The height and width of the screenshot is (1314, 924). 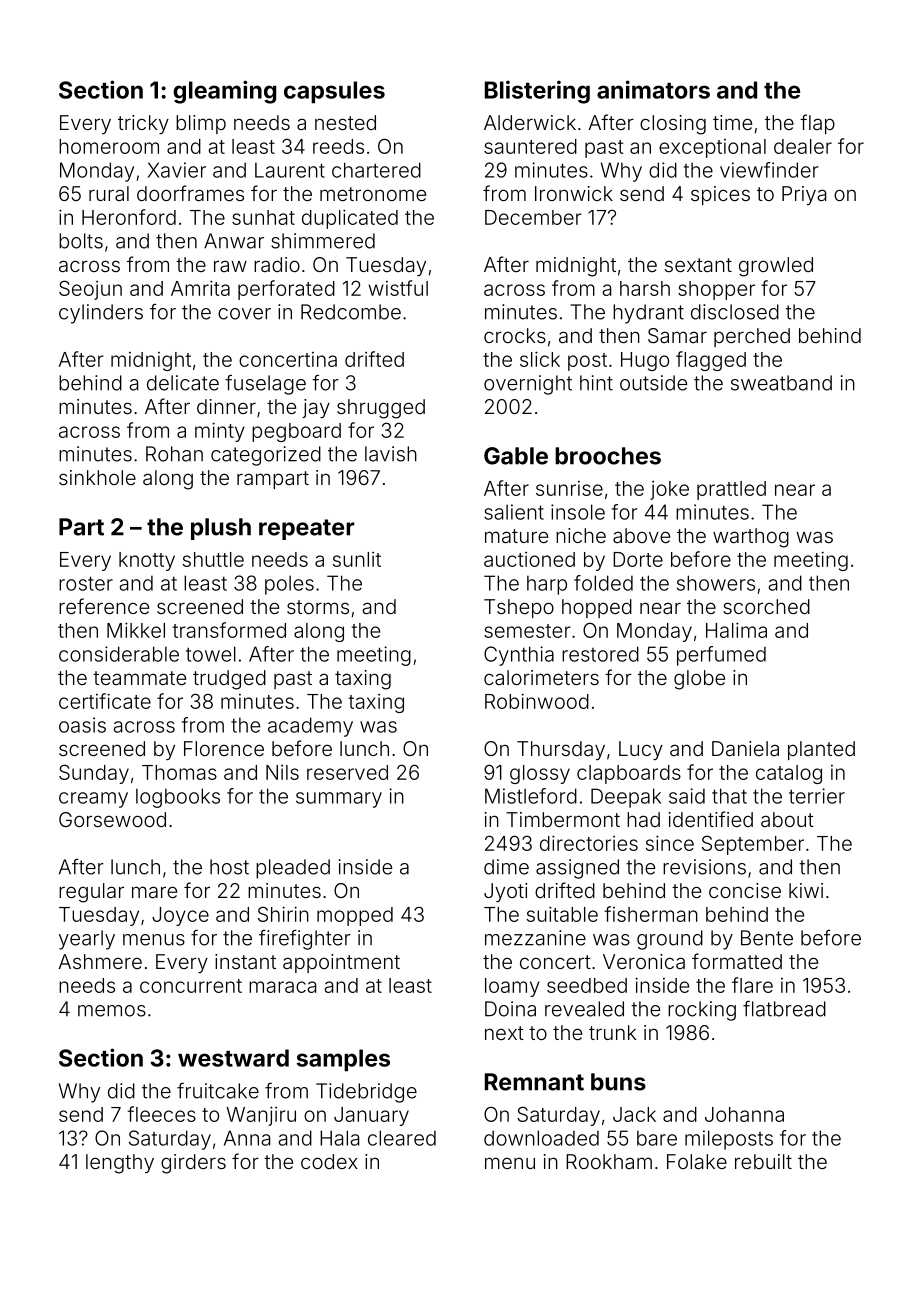 What do you see at coordinates (229, 680) in the screenshot?
I see `trudged` at bounding box center [229, 680].
